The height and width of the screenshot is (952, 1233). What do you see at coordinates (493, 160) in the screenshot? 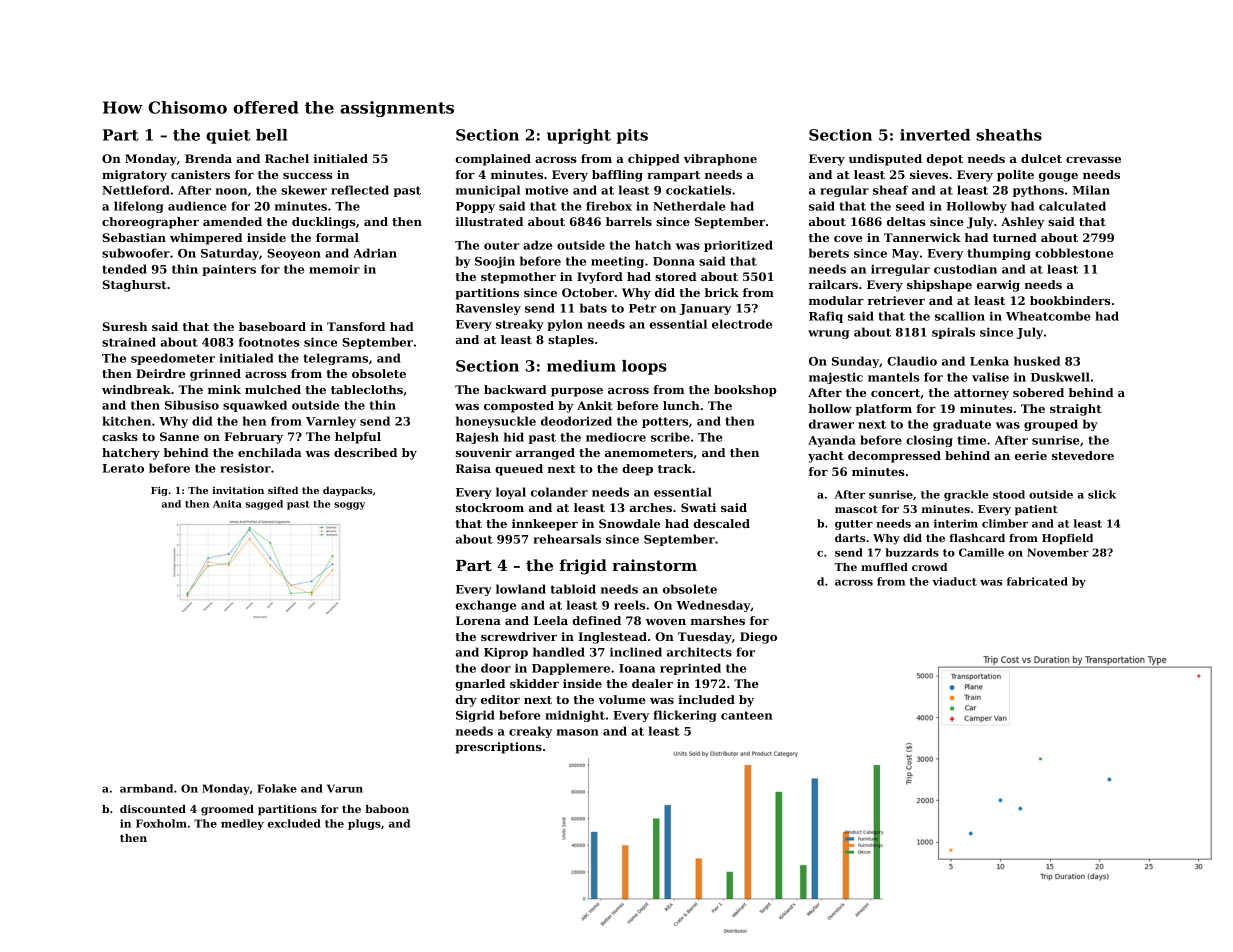
I see `complained` at bounding box center [493, 160].
